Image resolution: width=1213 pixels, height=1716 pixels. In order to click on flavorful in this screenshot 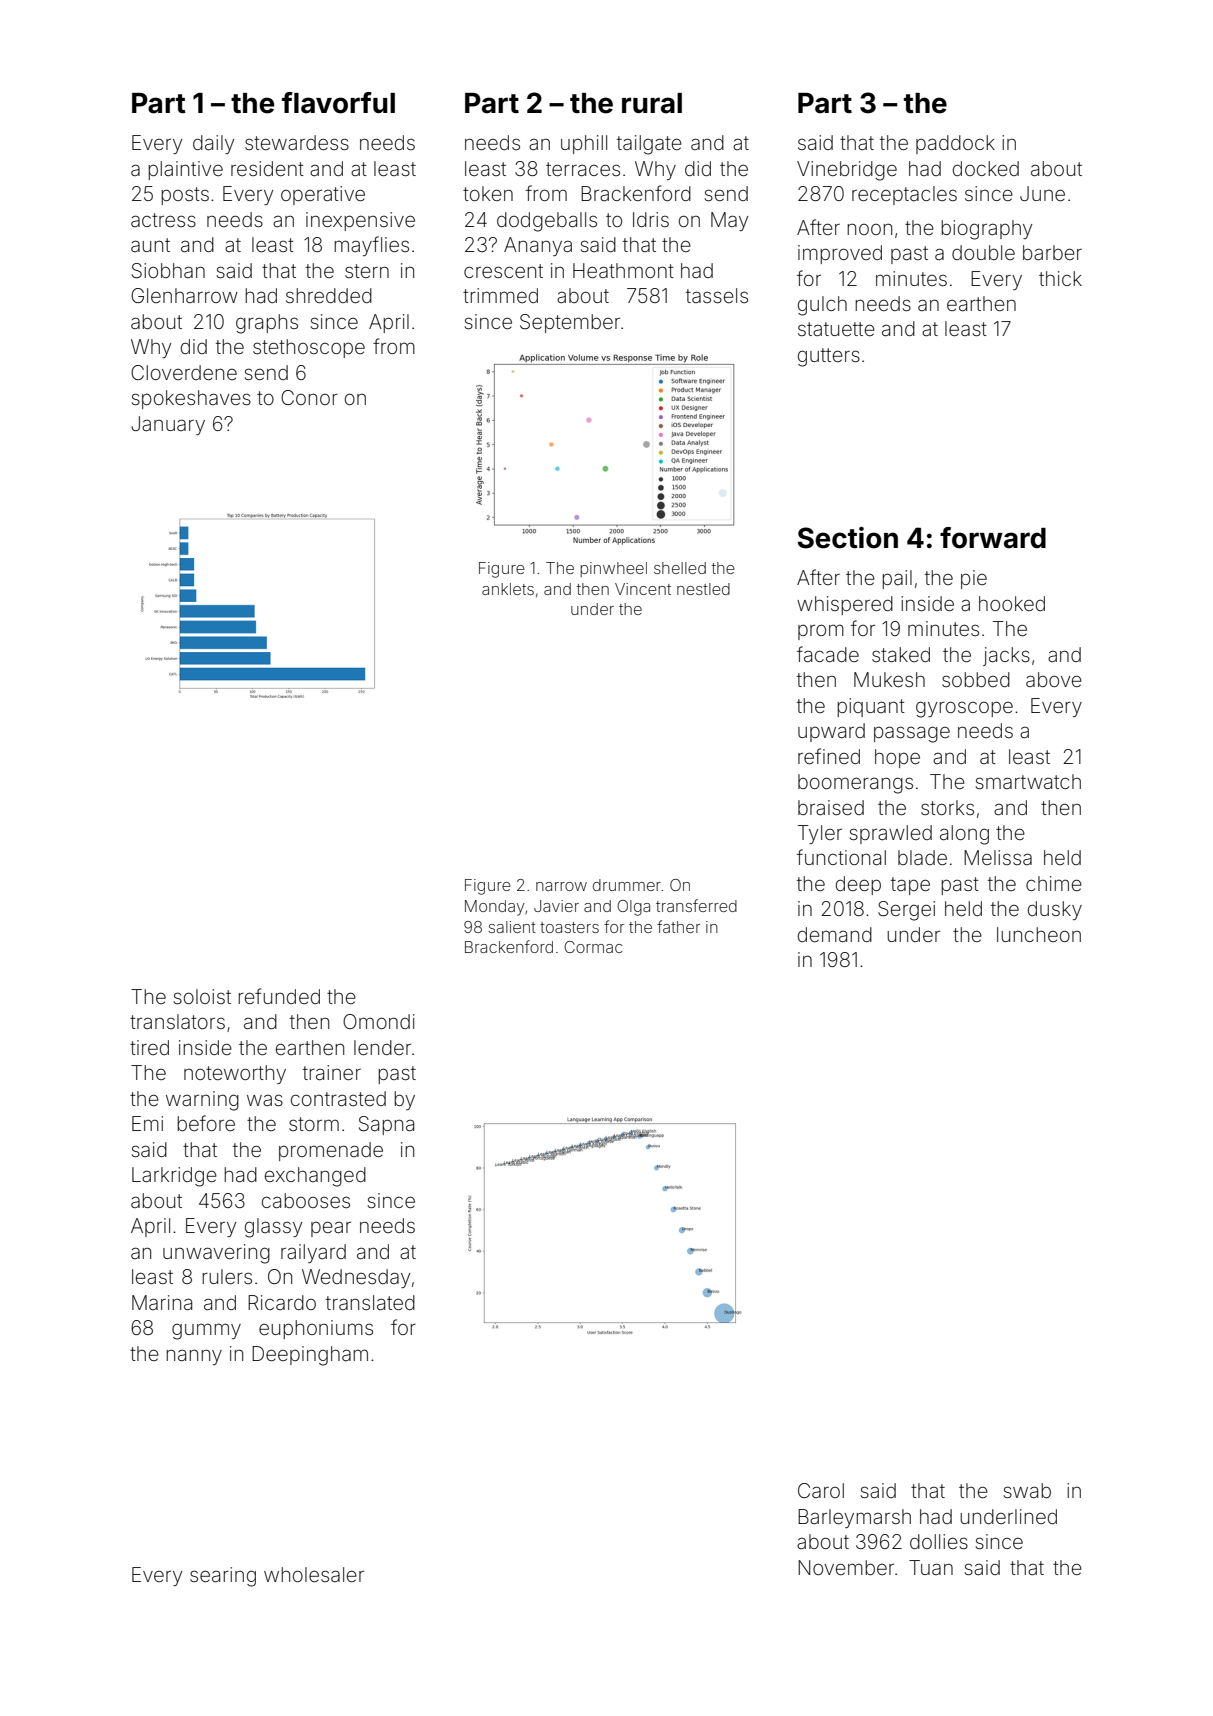, I will do `click(338, 103)`.
